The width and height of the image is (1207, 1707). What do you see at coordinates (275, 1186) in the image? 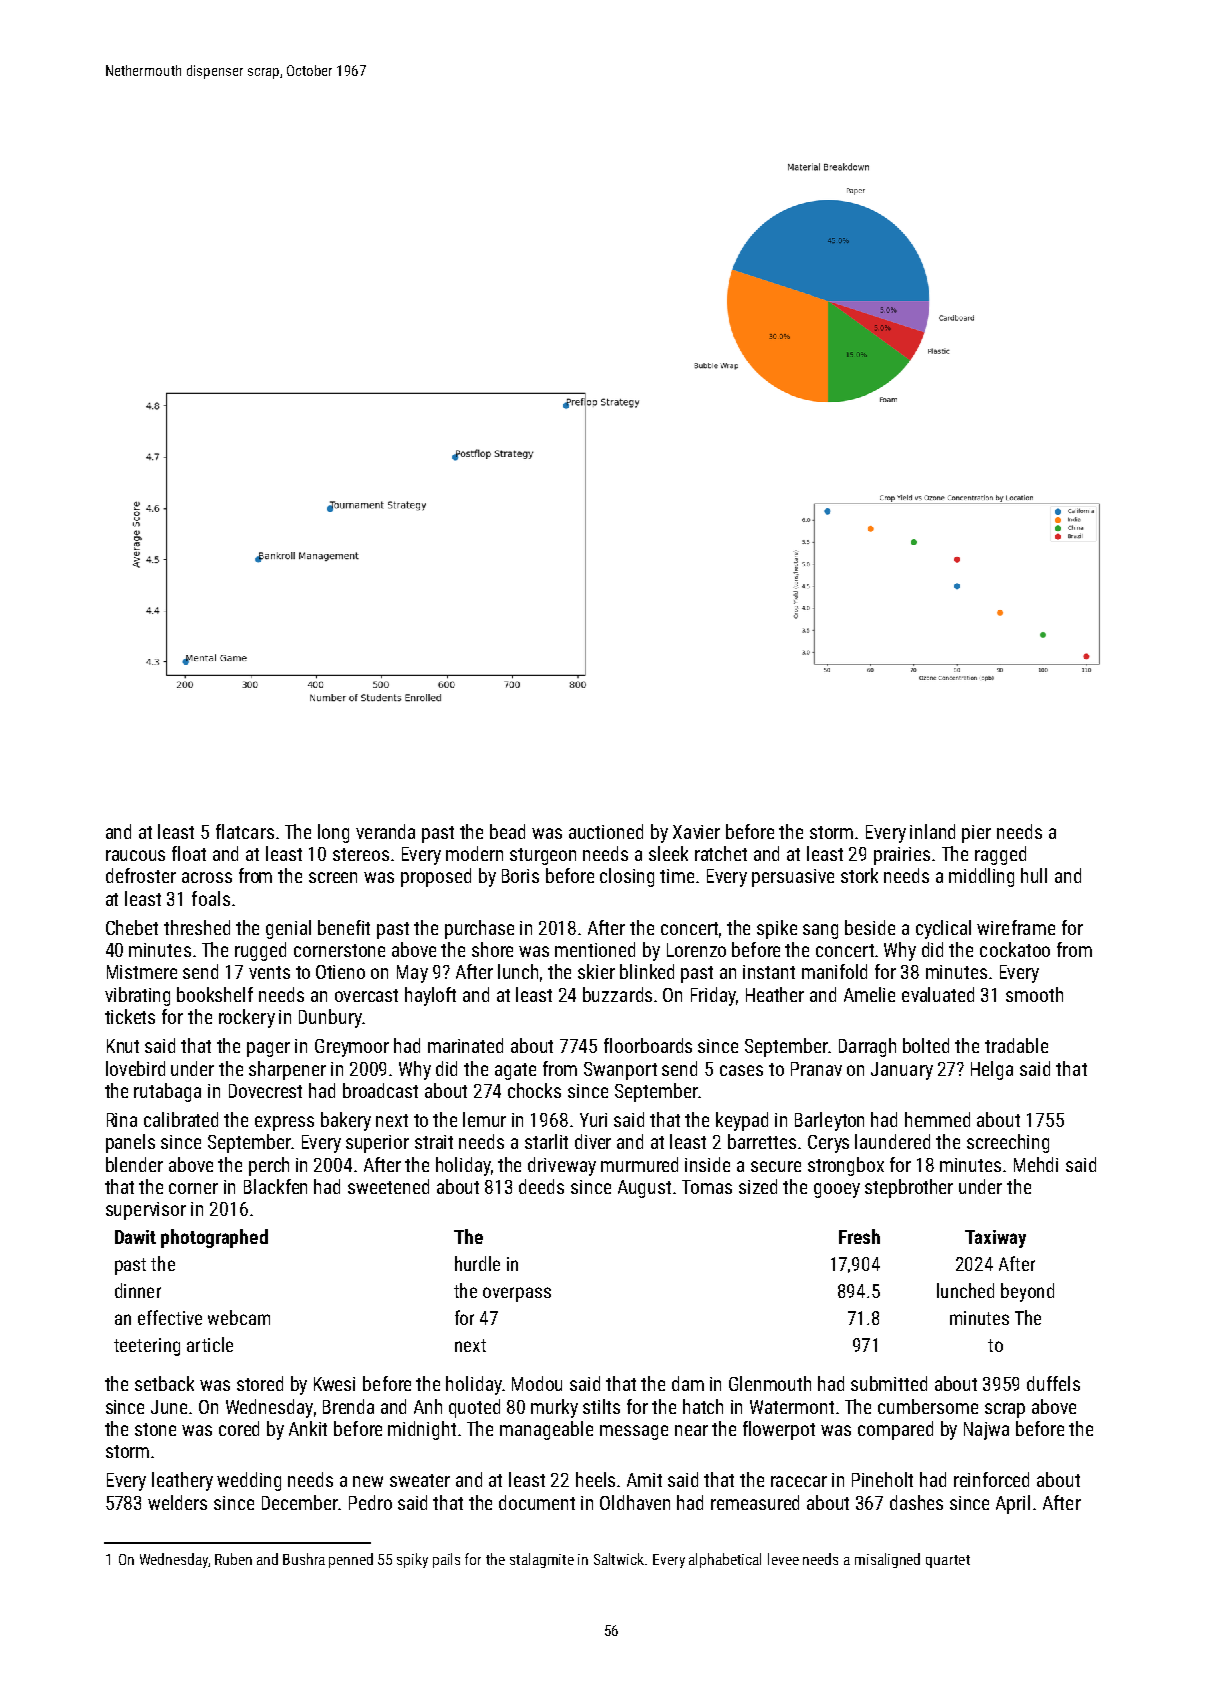
I see `Blackfen` at bounding box center [275, 1186].
